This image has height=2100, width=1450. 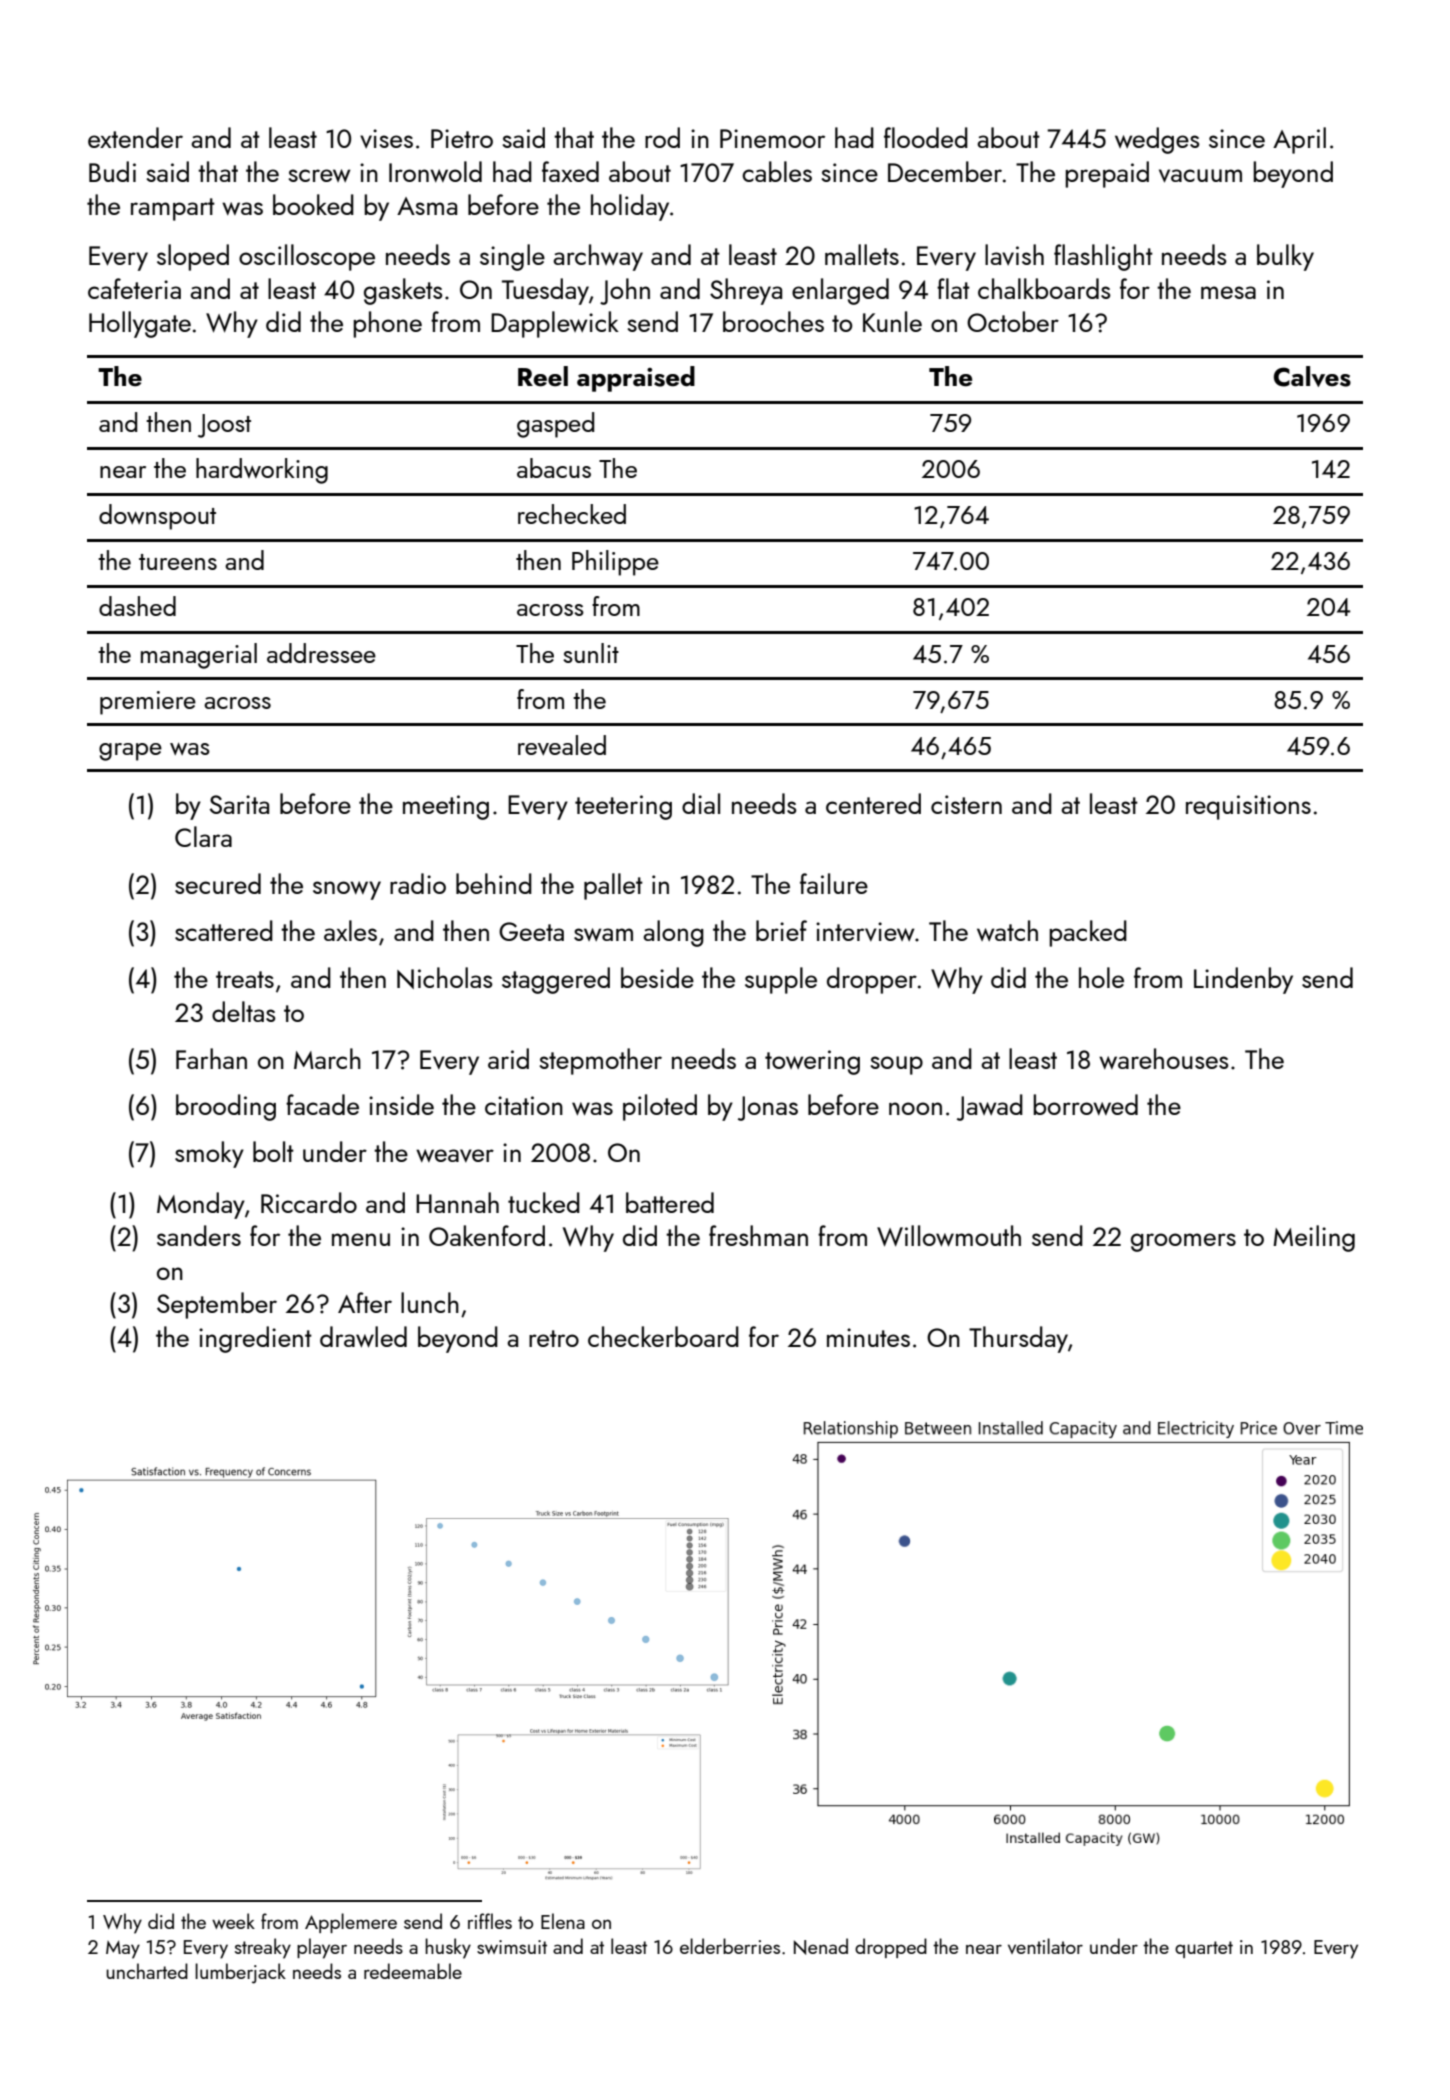 I want to click on checkerboard, so click(x=663, y=1336).
